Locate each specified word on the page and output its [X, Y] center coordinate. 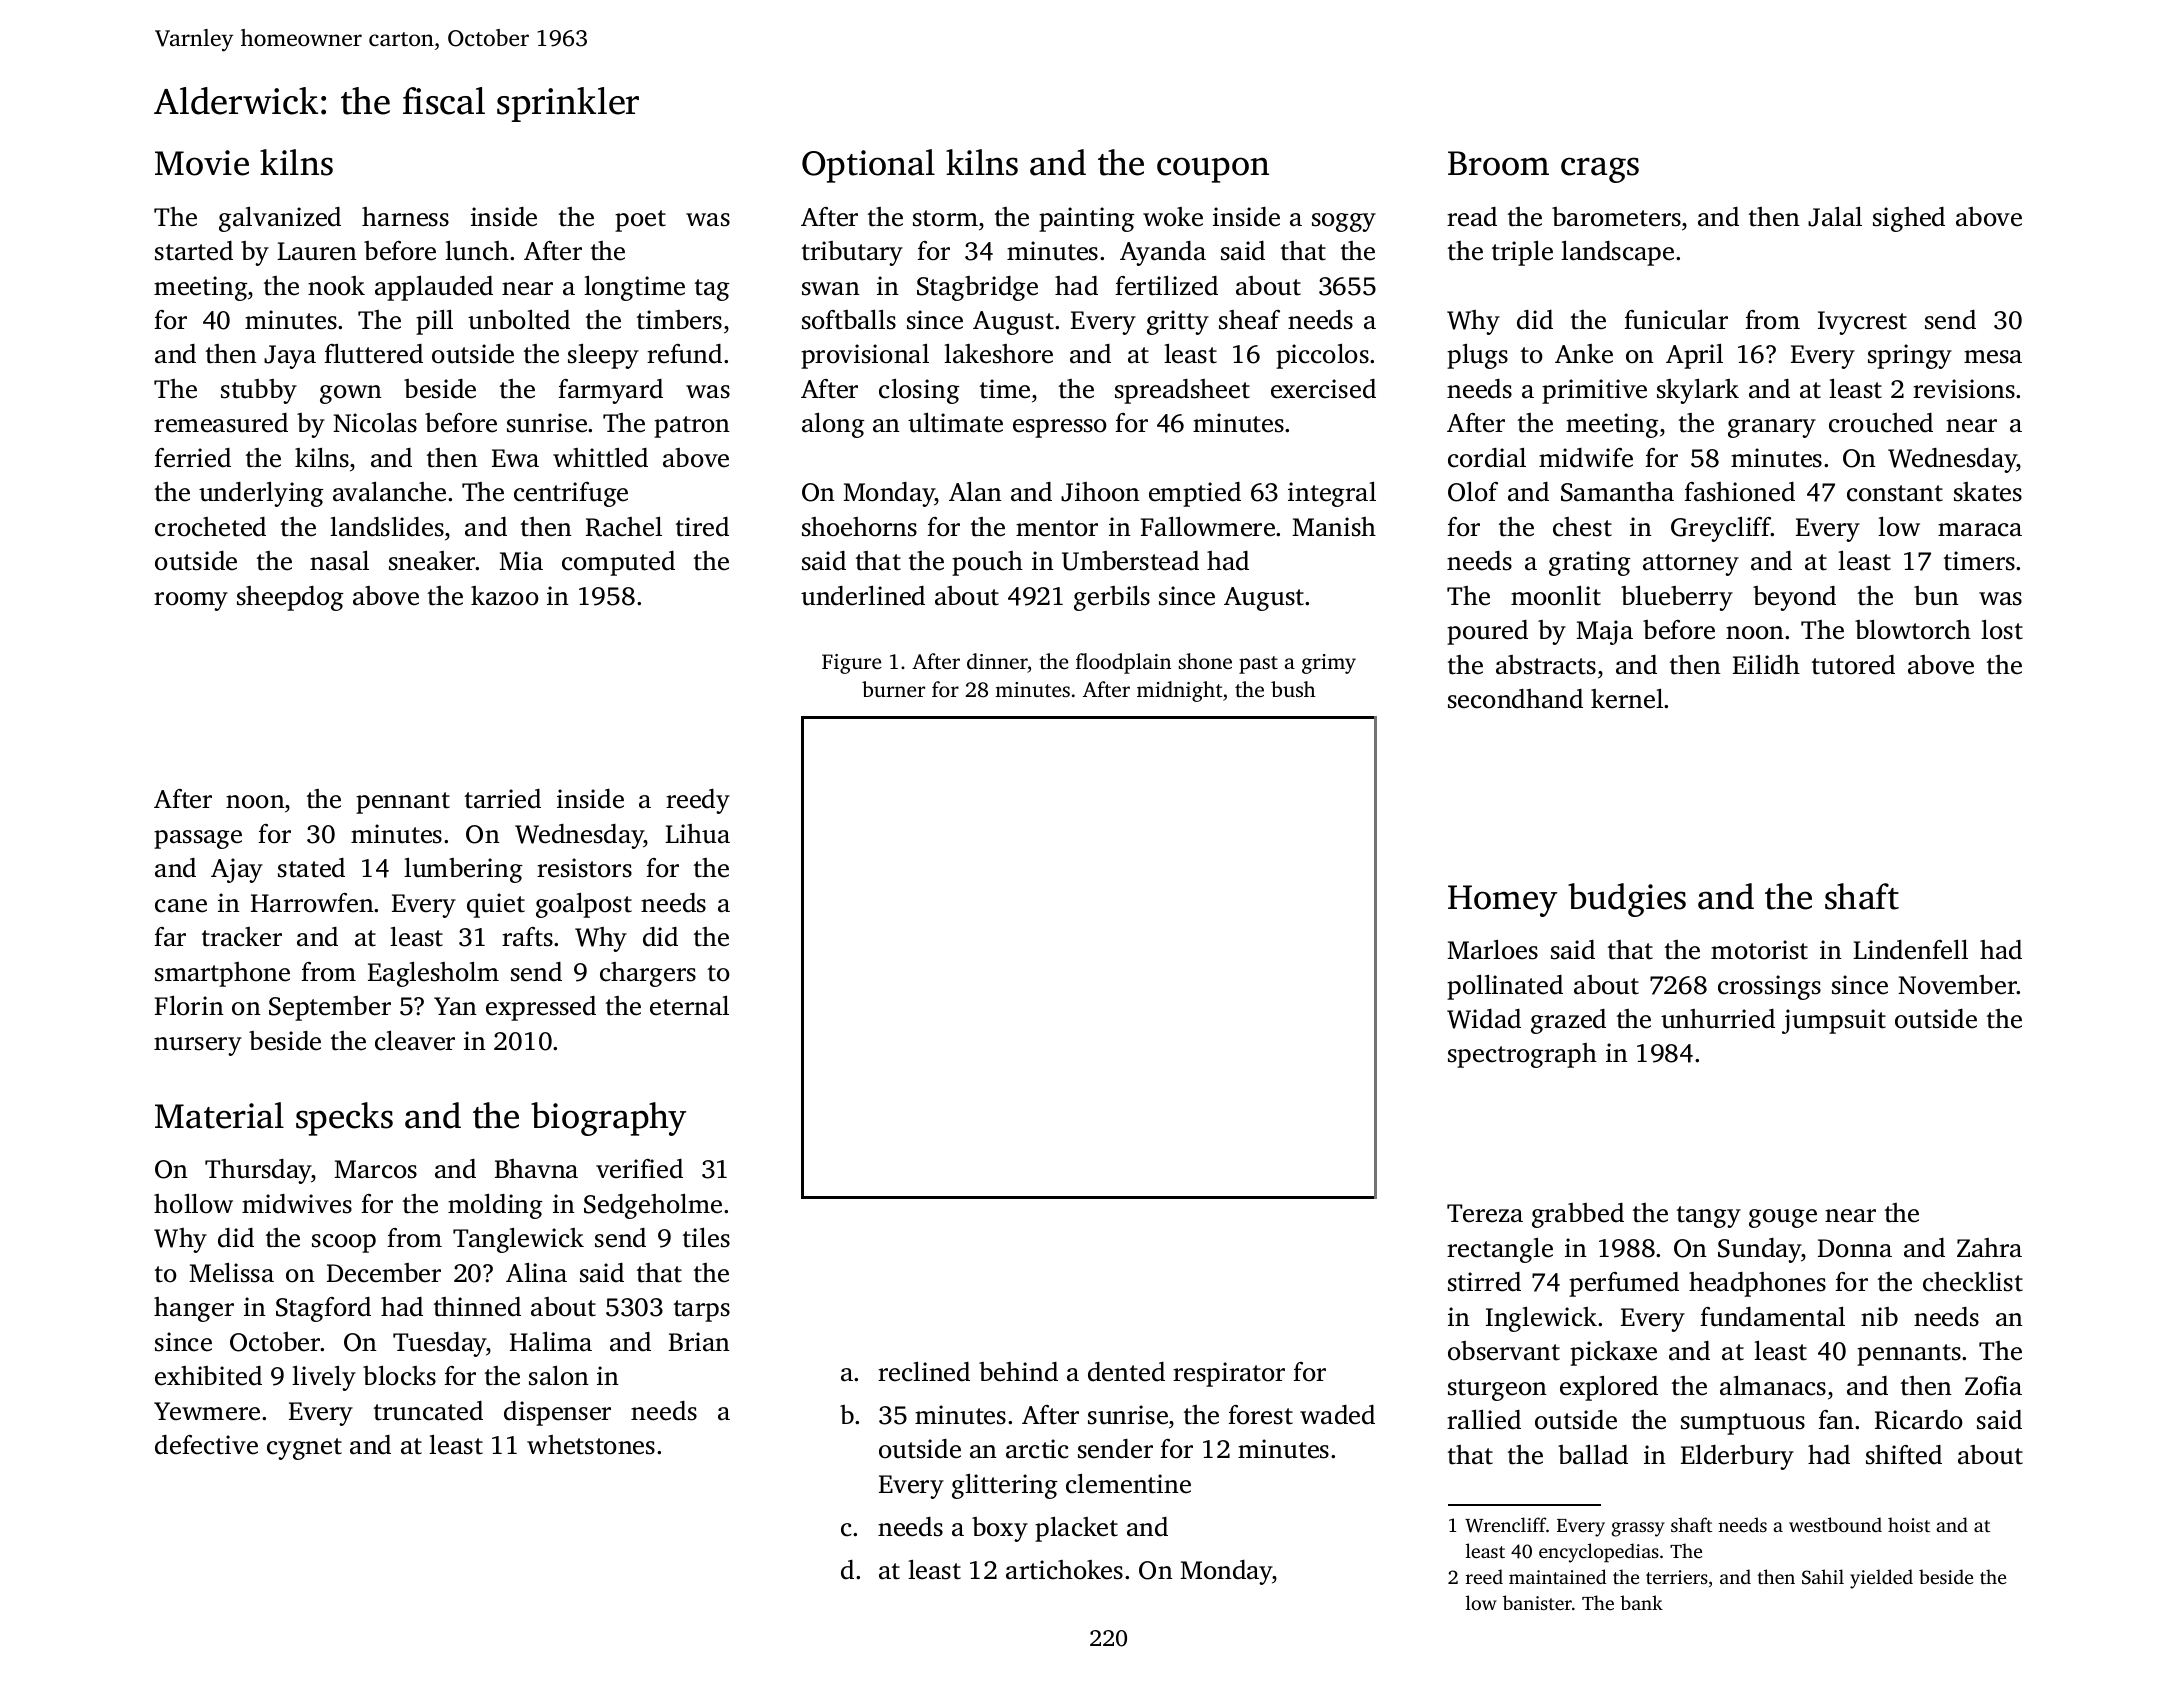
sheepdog [290, 598]
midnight [1179, 691]
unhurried [1718, 1019]
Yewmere [207, 1411]
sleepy [603, 356]
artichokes [1064, 1570]
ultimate [955, 423]
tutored [1853, 665]
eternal [689, 1006]
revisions [1964, 389]
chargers [648, 974]
